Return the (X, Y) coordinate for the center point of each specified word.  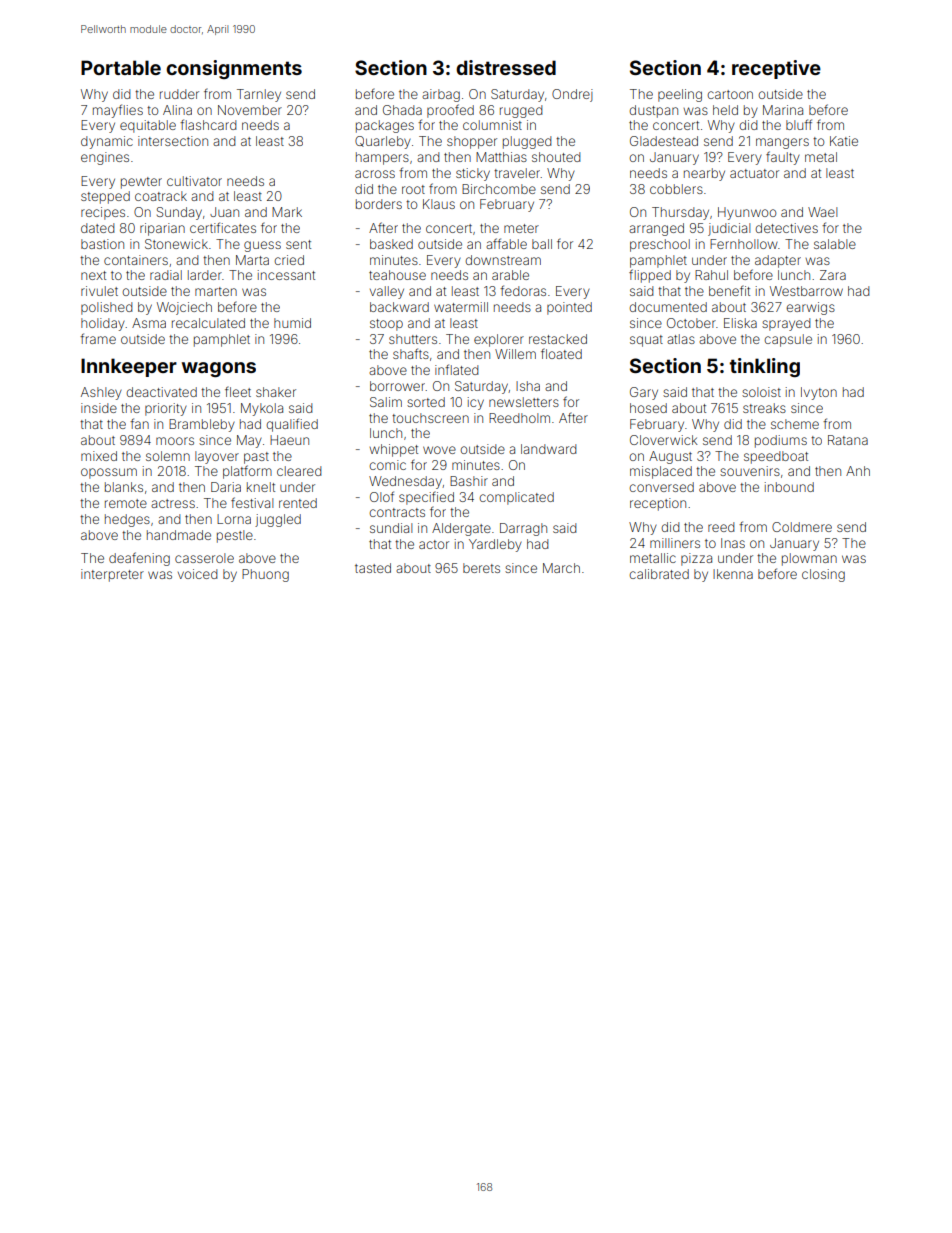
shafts (411, 353)
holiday (103, 324)
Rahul (711, 275)
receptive (776, 69)
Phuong (265, 575)
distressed (506, 67)
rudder (179, 94)
